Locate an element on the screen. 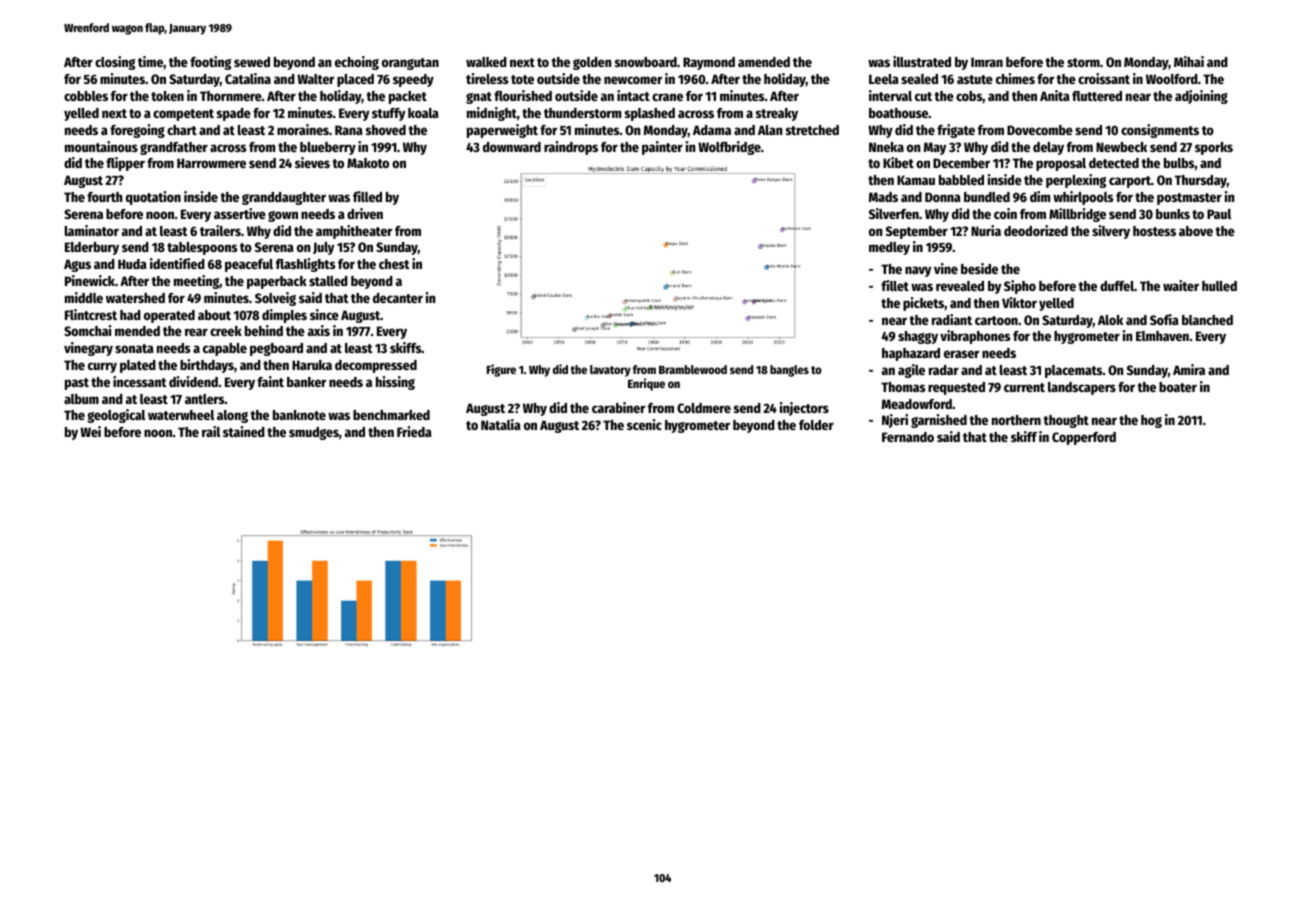 The width and height of the screenshot is (1308, 924). Enrique is located at coordinates (646, 384).
